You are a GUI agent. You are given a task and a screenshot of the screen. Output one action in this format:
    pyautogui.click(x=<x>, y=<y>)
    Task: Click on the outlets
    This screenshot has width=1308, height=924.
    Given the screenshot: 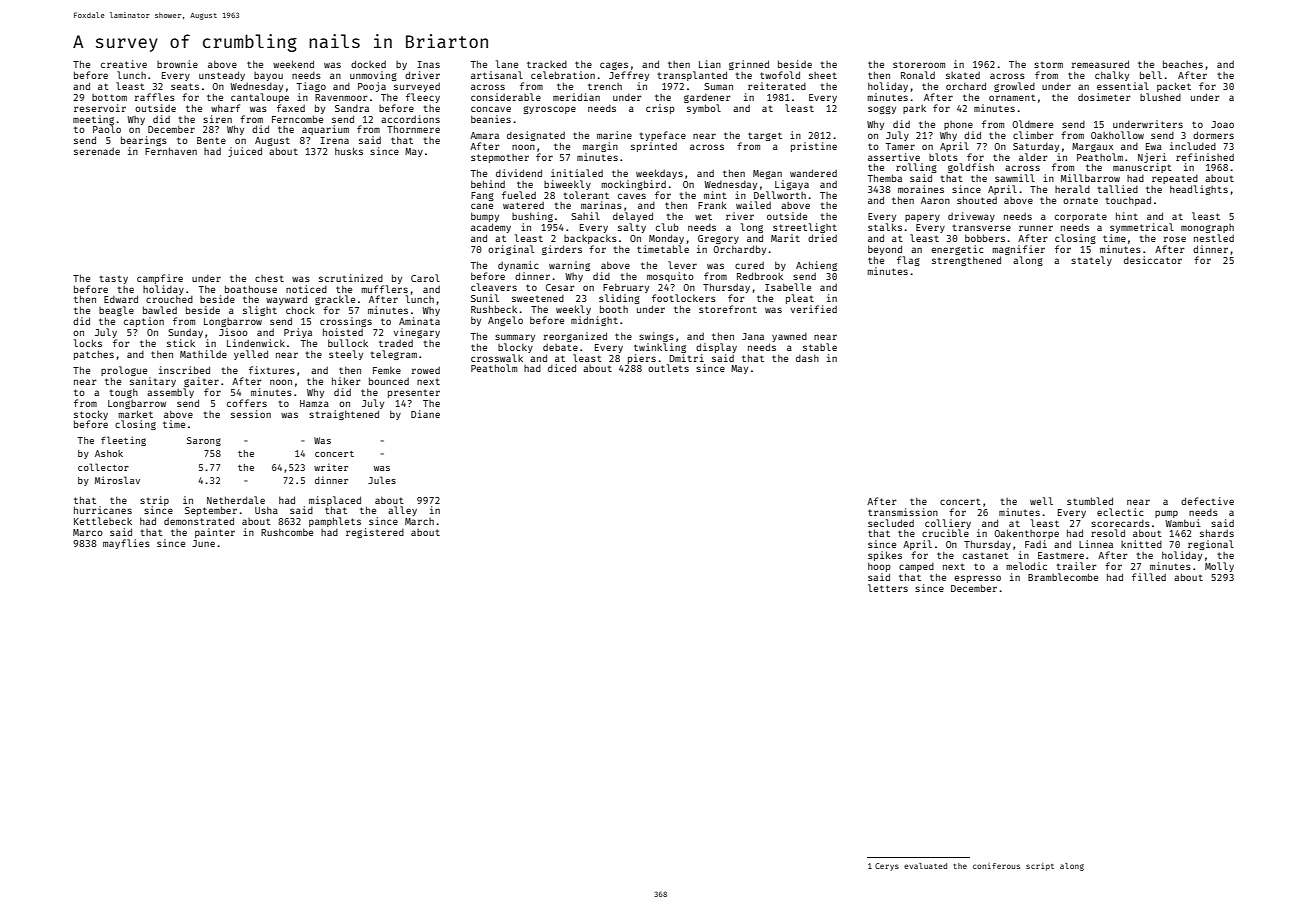 What is the action you would take?
    pyautogui.click(x=668, y=368)
